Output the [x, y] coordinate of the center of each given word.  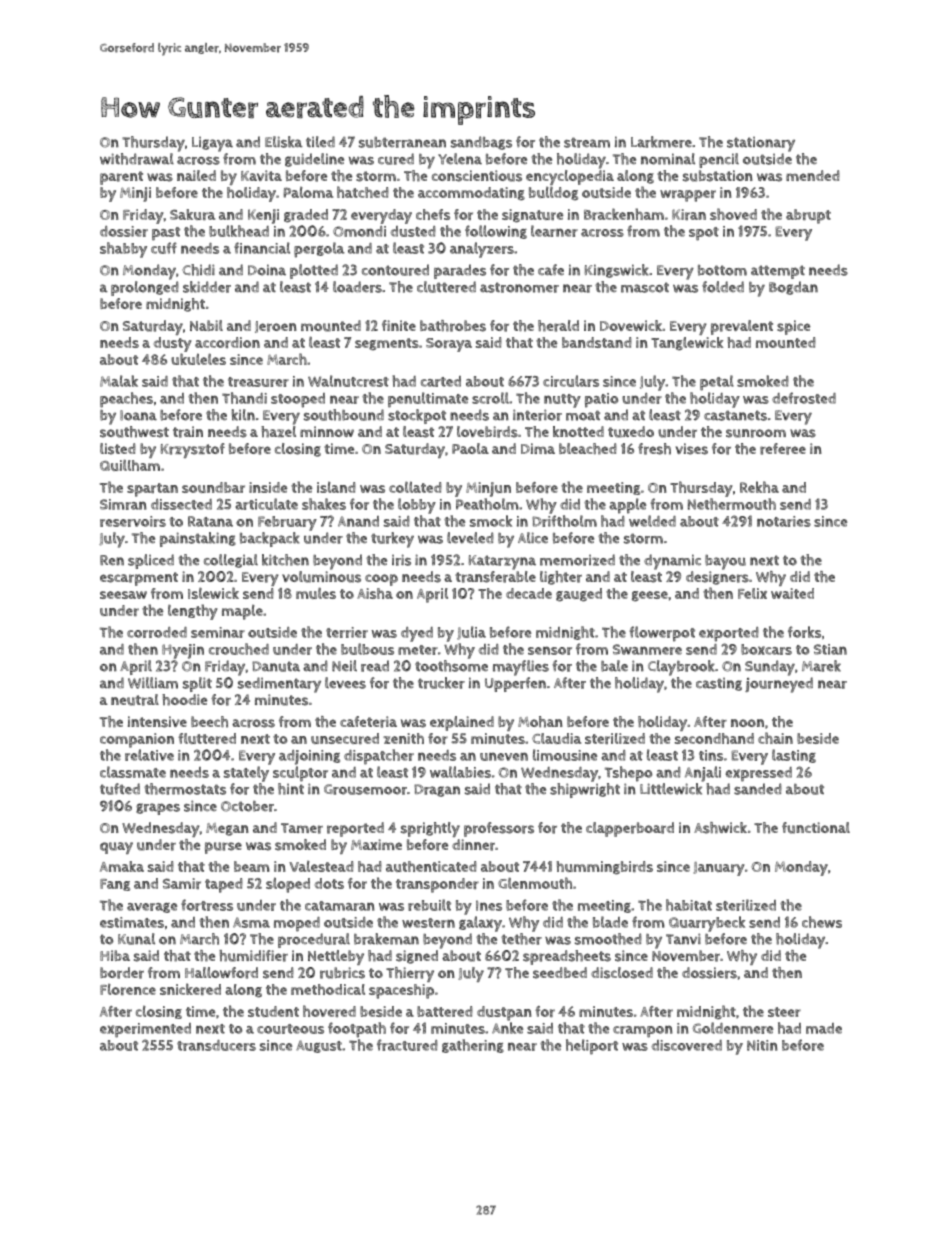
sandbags [481, 143]
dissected [181, 504]
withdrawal [137, 159]
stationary [761, 144]
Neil [344, 666]
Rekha [759, 487]
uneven [504, 756]
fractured [407, 1045]
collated [415, 487]
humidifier [253, 956]
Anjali [703, 774]
